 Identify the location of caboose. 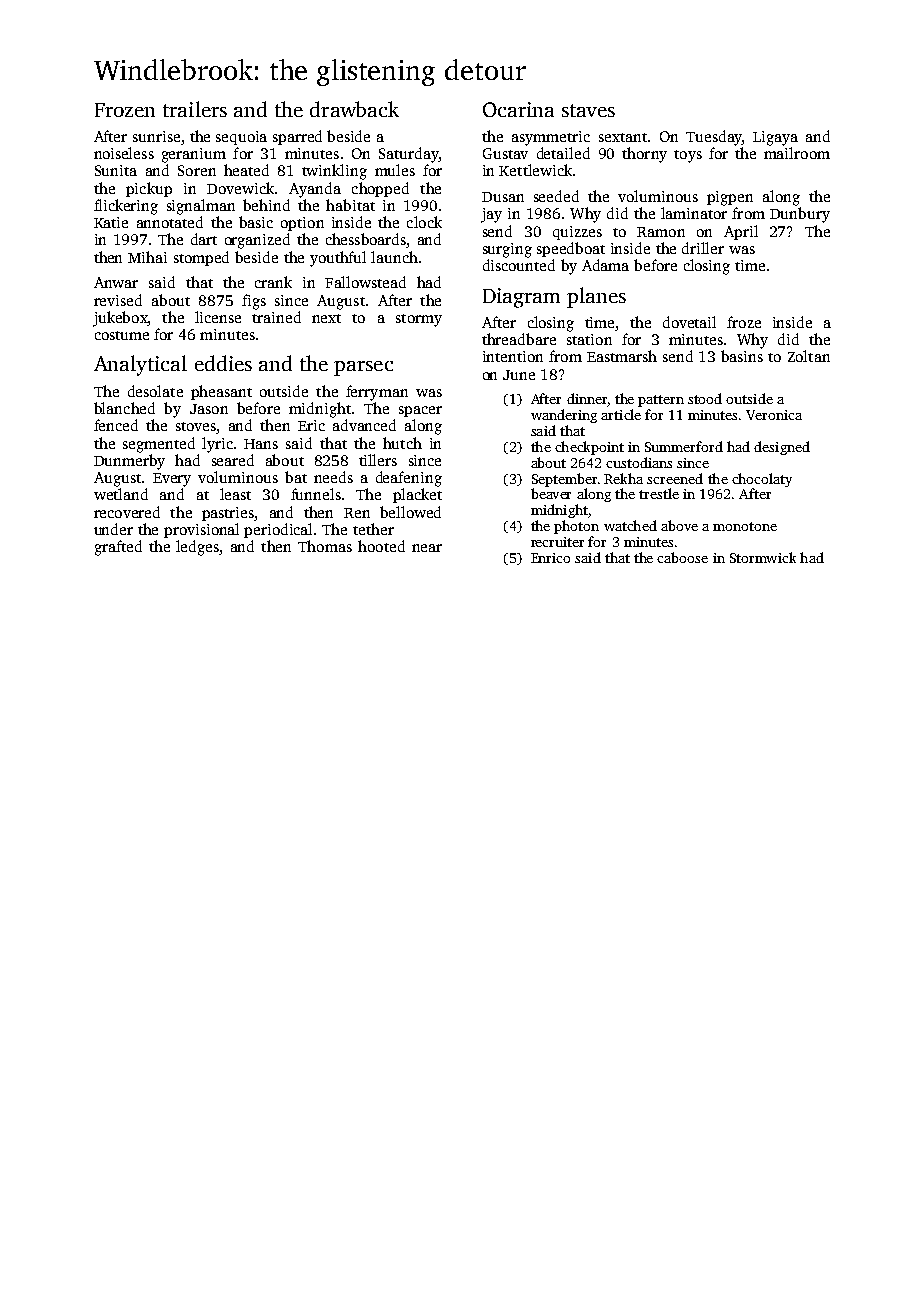
(682, 557).
